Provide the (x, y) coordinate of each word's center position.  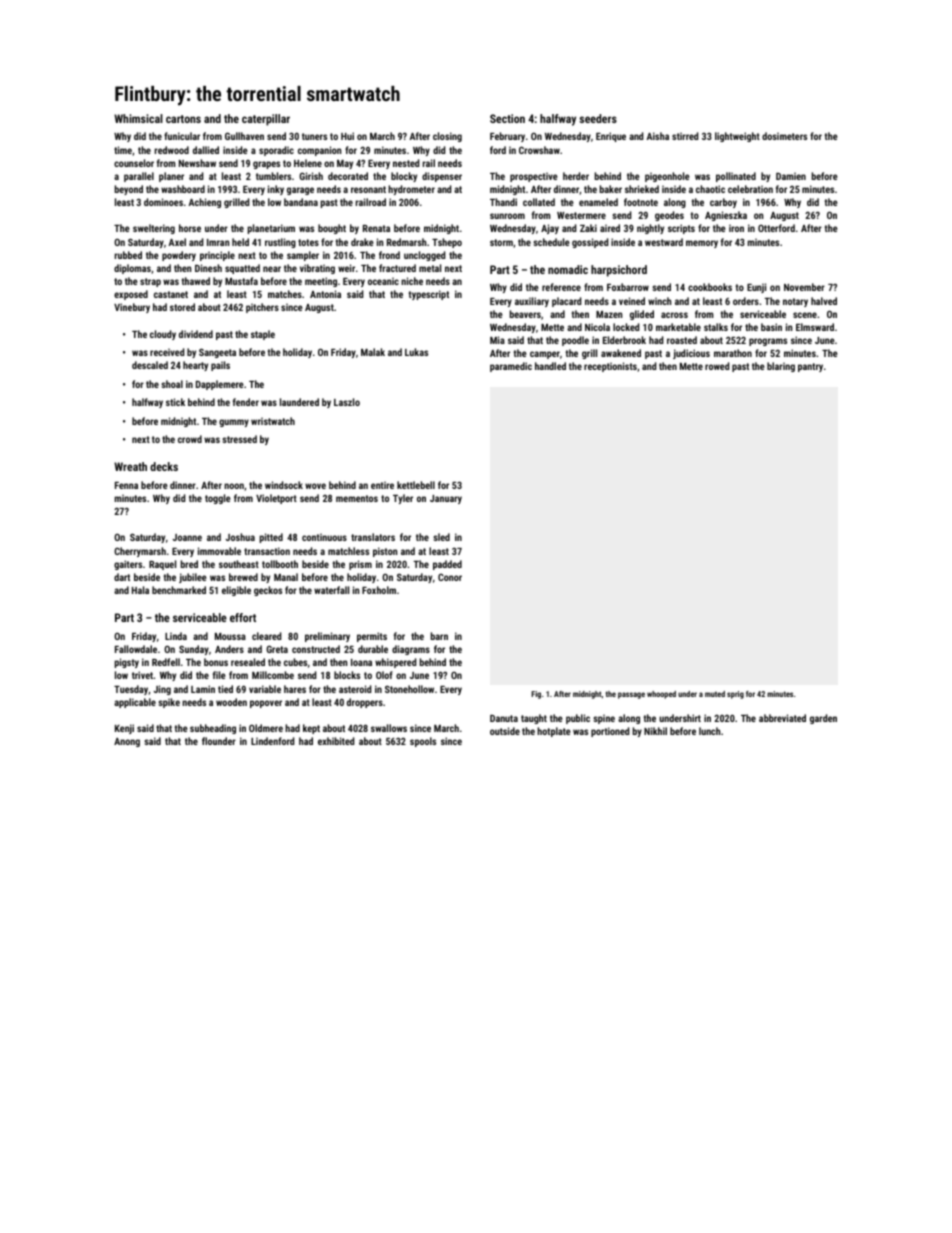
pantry (810, 367)
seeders (598, 118)
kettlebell (416, 485)
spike (169, 703)
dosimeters (784, 136)
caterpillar (266, 120)
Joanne (187, 537)
